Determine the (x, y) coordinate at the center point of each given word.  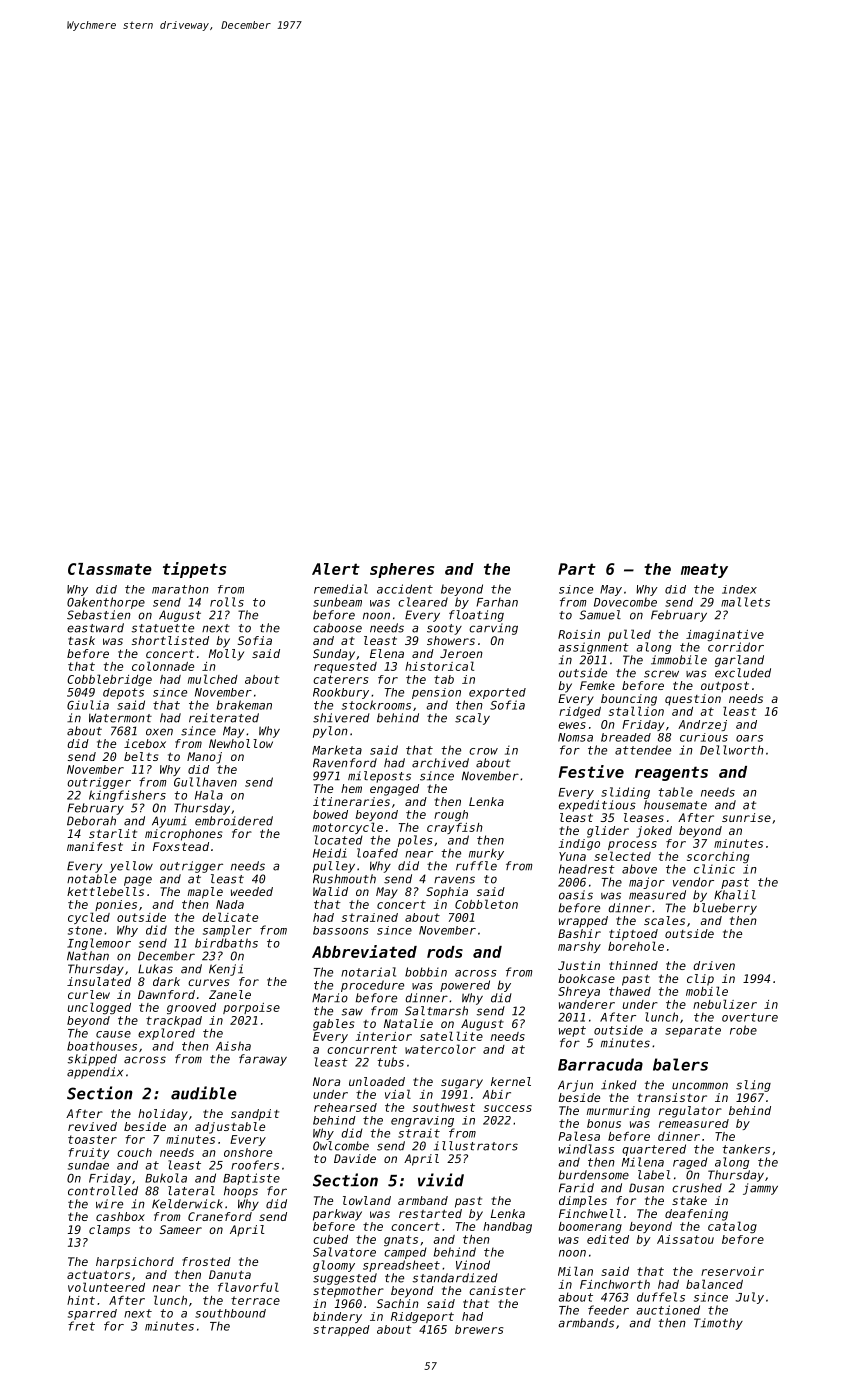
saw (352, 1012)
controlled (103, 1191)
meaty (704, 570)
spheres (402, 570)
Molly (226, 655)
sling (753, 1086)
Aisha (233, 1046)
